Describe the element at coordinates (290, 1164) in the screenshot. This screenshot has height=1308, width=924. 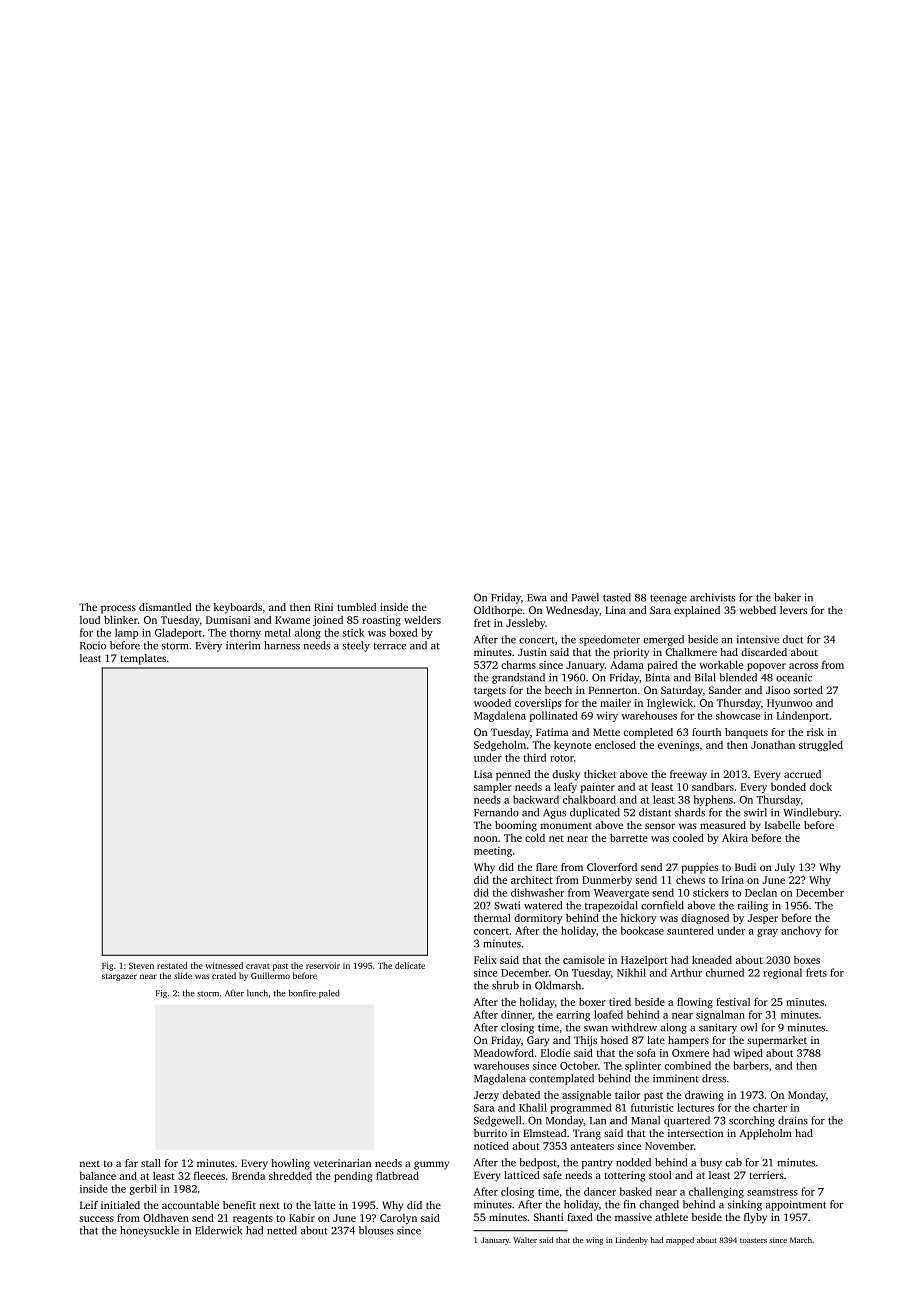
I see `howling` at that location.
